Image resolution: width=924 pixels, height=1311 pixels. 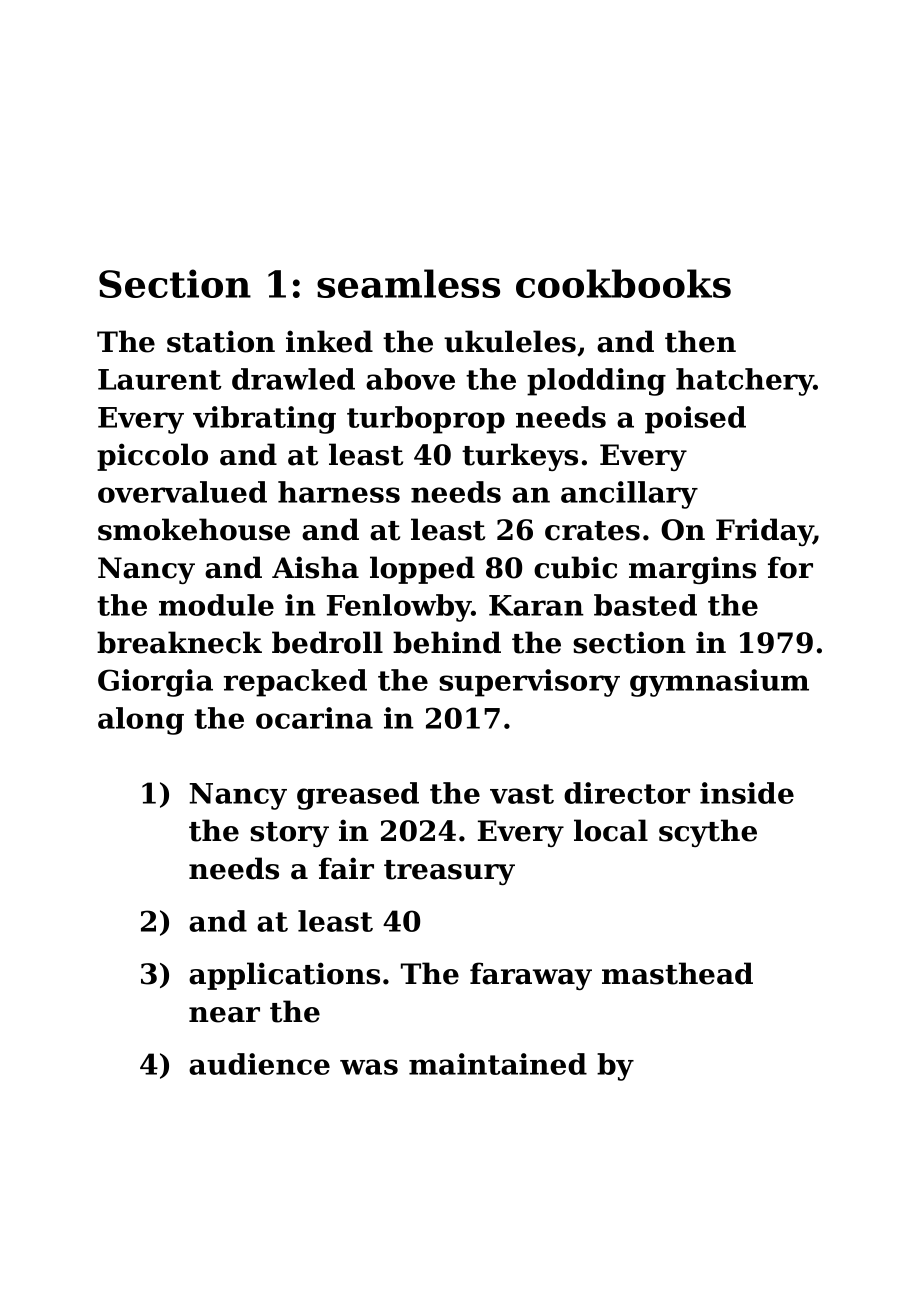 I want to click on behind, so click(x=447, y=642).
